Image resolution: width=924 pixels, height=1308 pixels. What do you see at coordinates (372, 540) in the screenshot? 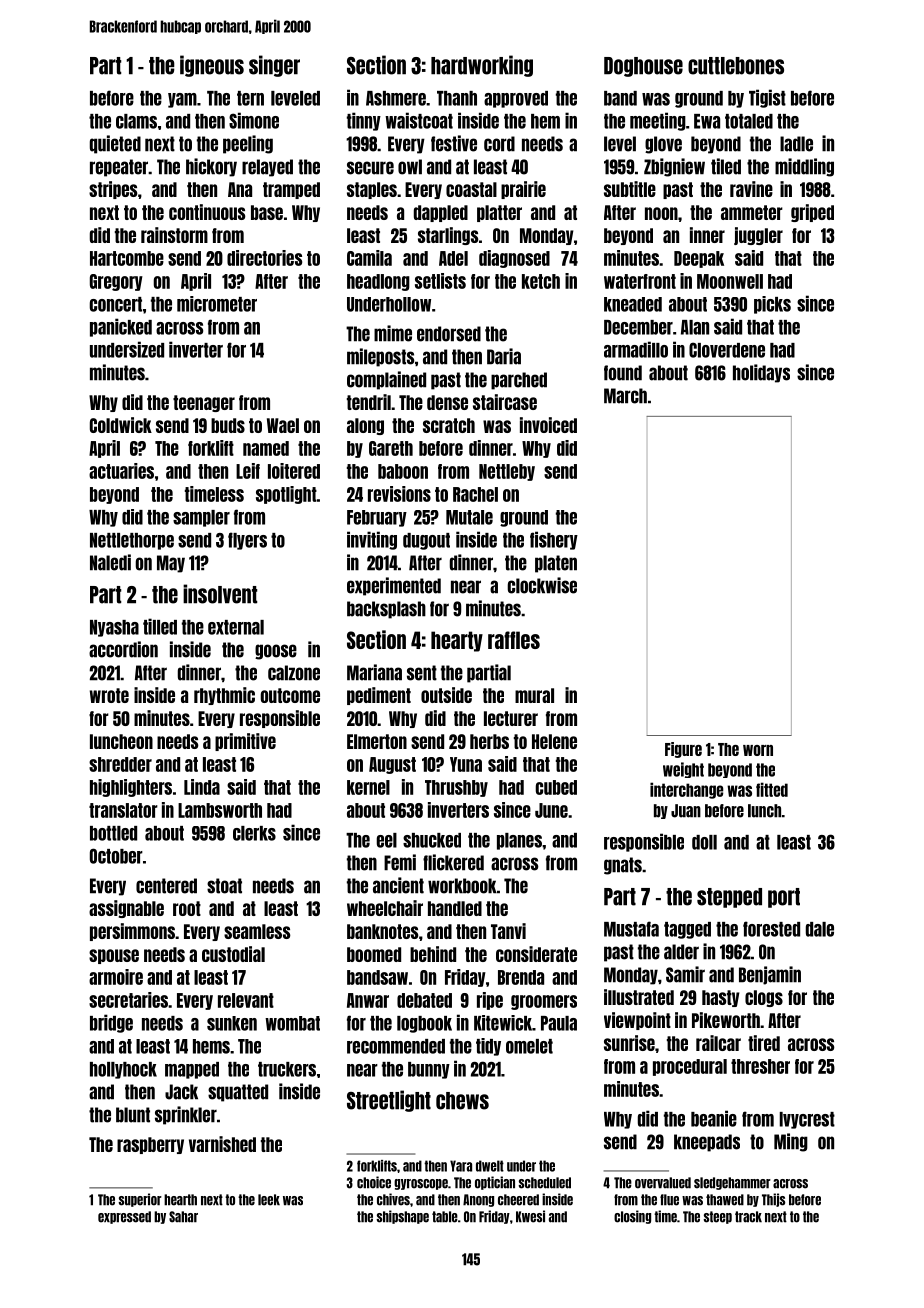
I see `inviting` at bounding box center [372, 540].
